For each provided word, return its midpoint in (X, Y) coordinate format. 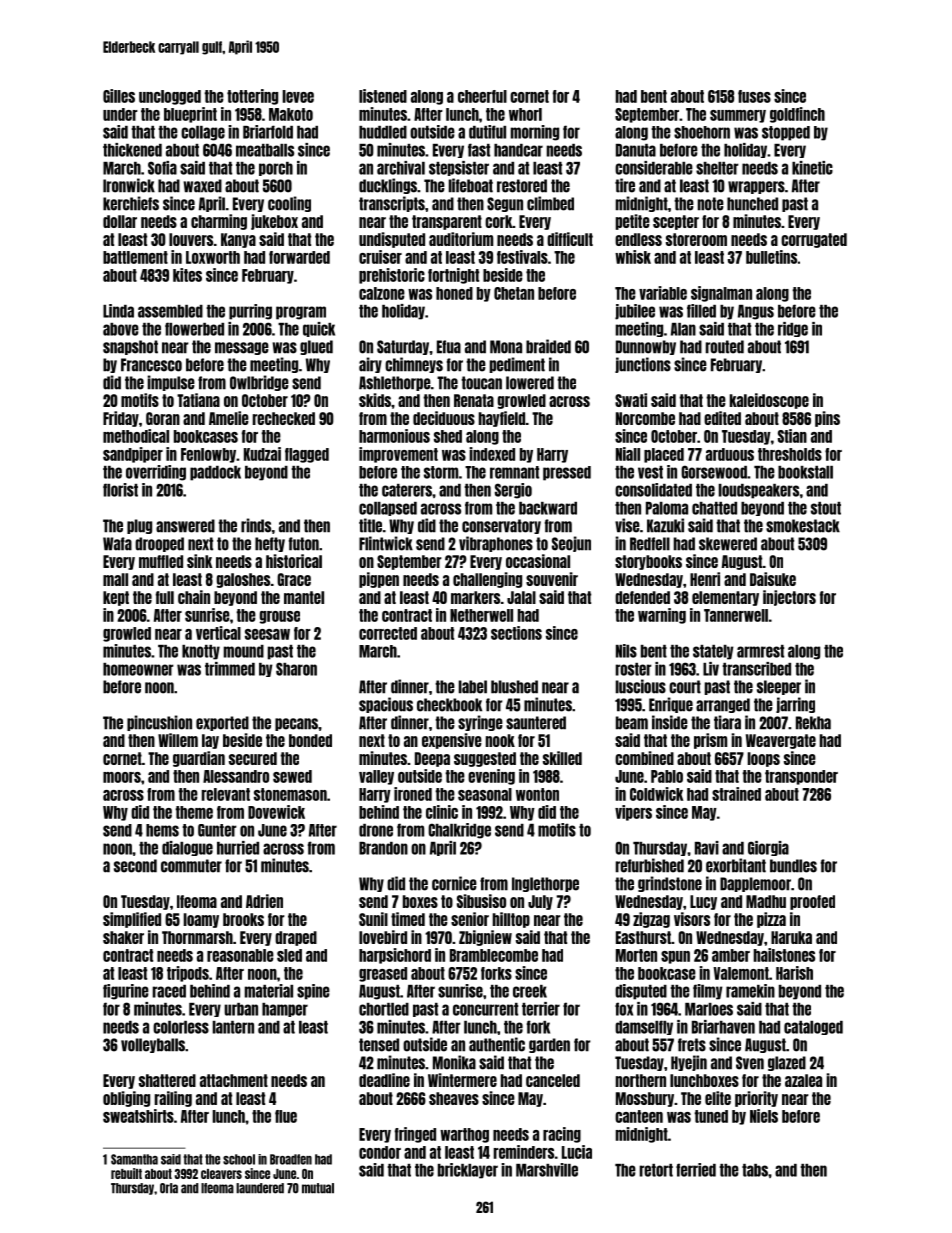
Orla (169, 1188)
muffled (161, 561)
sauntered (536, 723)
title (370, 525)
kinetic (812, 168)
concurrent (485, 1009)
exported (222, 723)
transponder (801, 777)
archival (401, 168)
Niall (628, 454)
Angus (756, 312)
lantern (233, 1027)
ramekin (750, 991)
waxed (202, 186)
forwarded (299, 257)
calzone (382, 293)
